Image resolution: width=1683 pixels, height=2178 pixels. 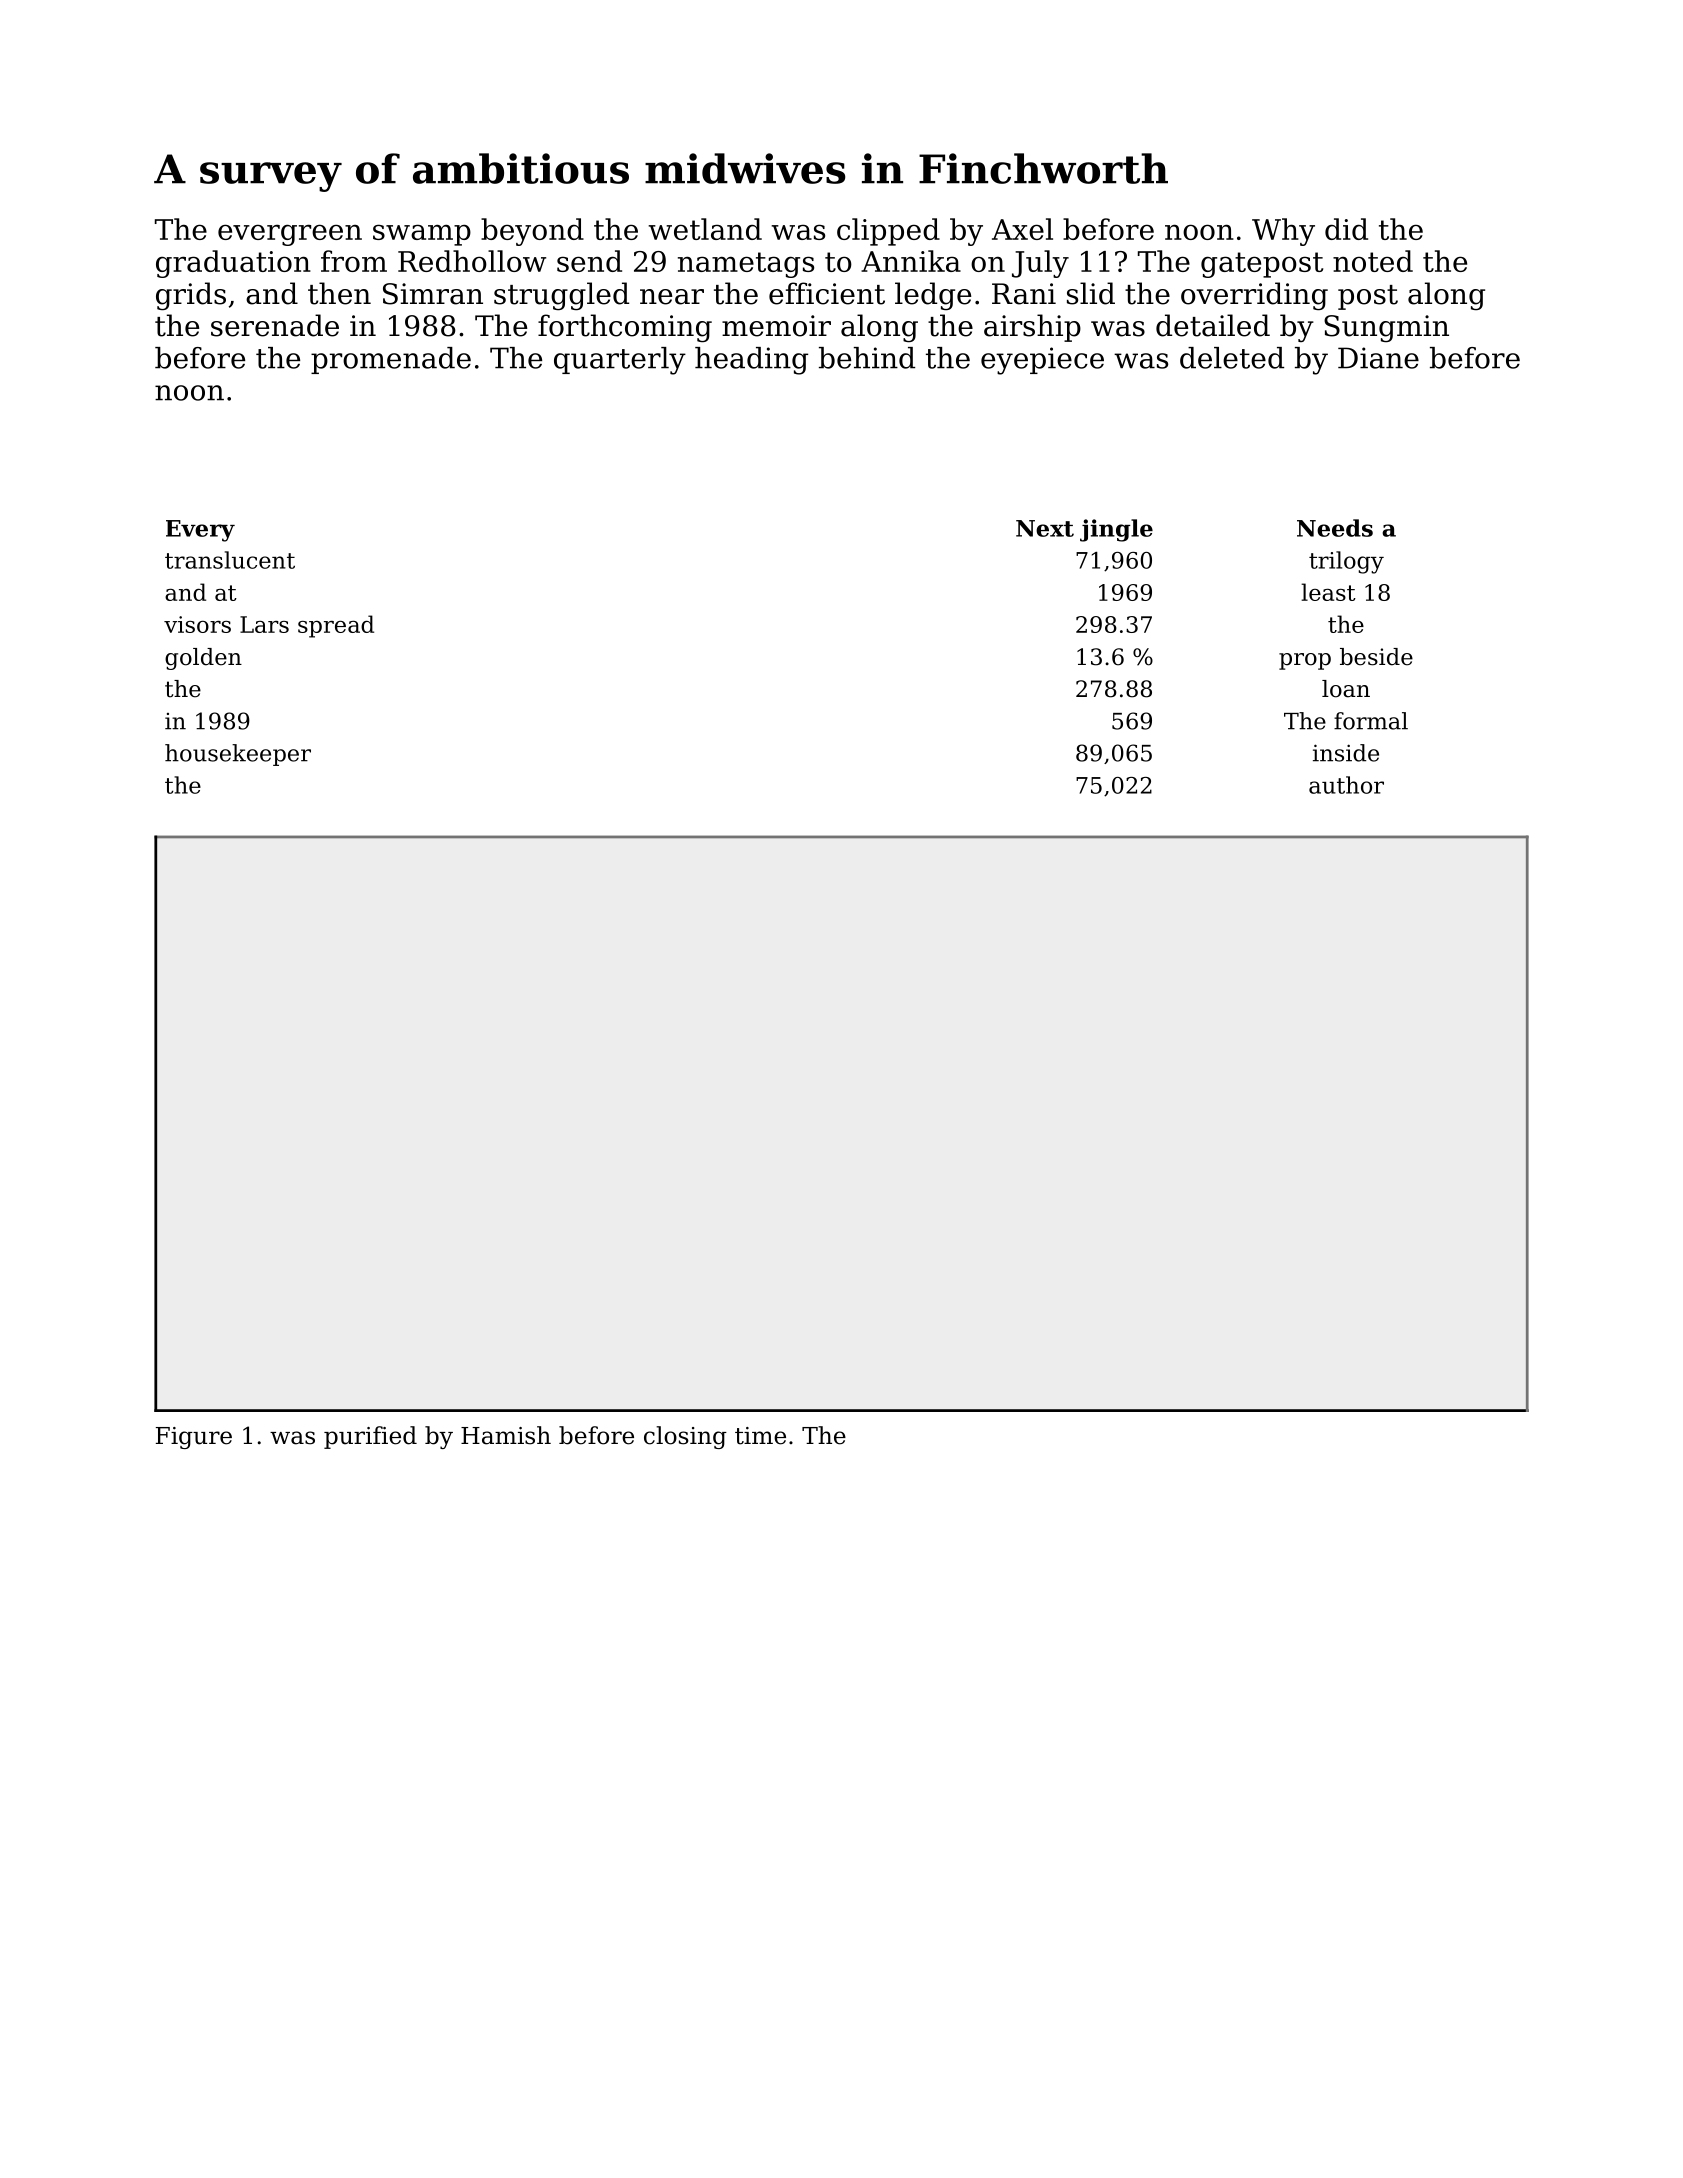 I want to click on time, so click(x=760, y=1436).
